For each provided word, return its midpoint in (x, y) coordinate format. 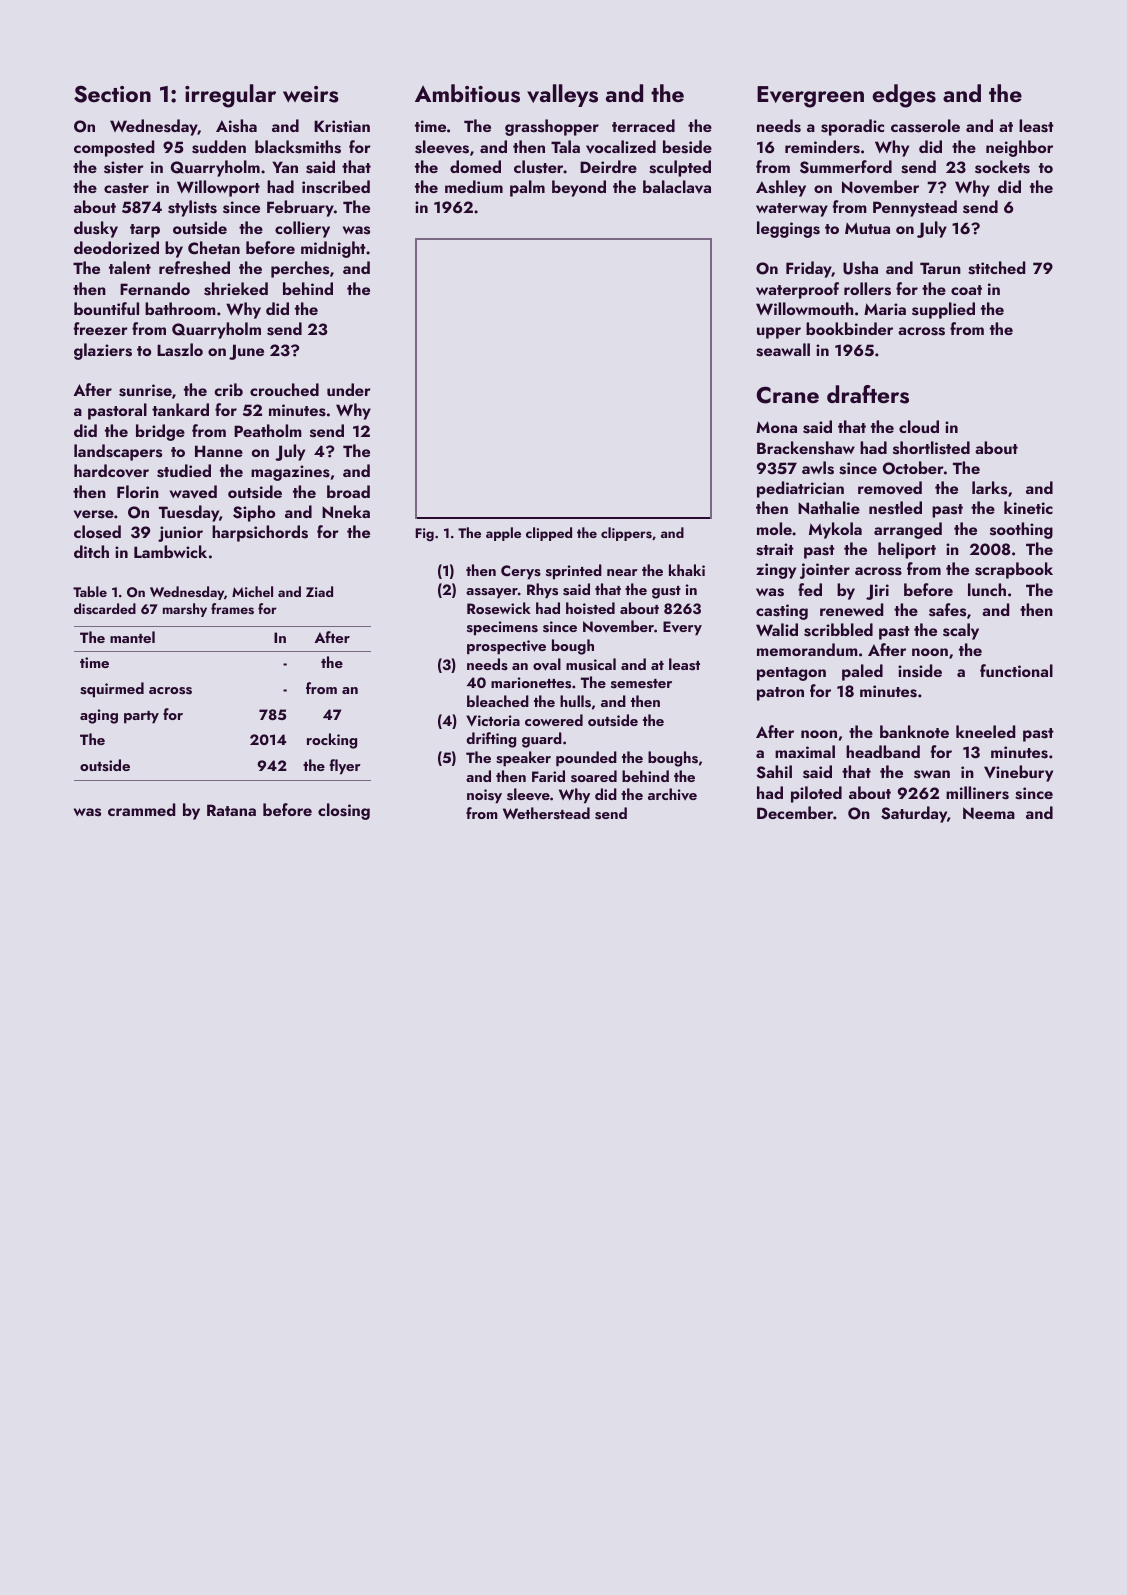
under (349, 389)
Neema (989, 813)
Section (112, 94)
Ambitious (467, 93)
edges (904, 96)
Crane (788, 395)
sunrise (145, 390)
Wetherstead (546, 813)
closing (344, 811)
